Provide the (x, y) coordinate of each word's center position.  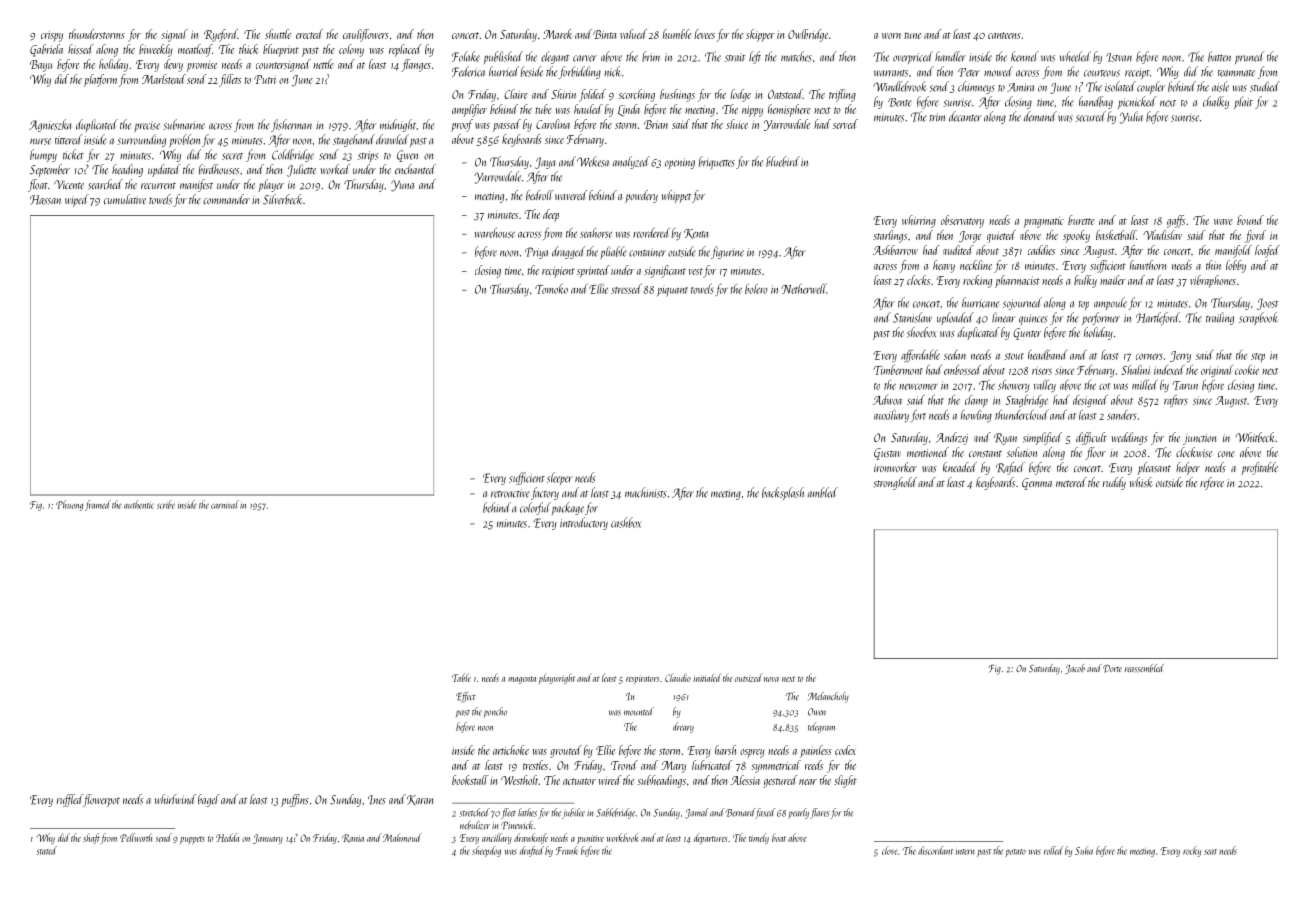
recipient (558, 272)
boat (779, 837)
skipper (760, 35)
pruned (1250, 57)
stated (47, 850)
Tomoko (551, 289)
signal (174, 35)
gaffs (1176, 221)
